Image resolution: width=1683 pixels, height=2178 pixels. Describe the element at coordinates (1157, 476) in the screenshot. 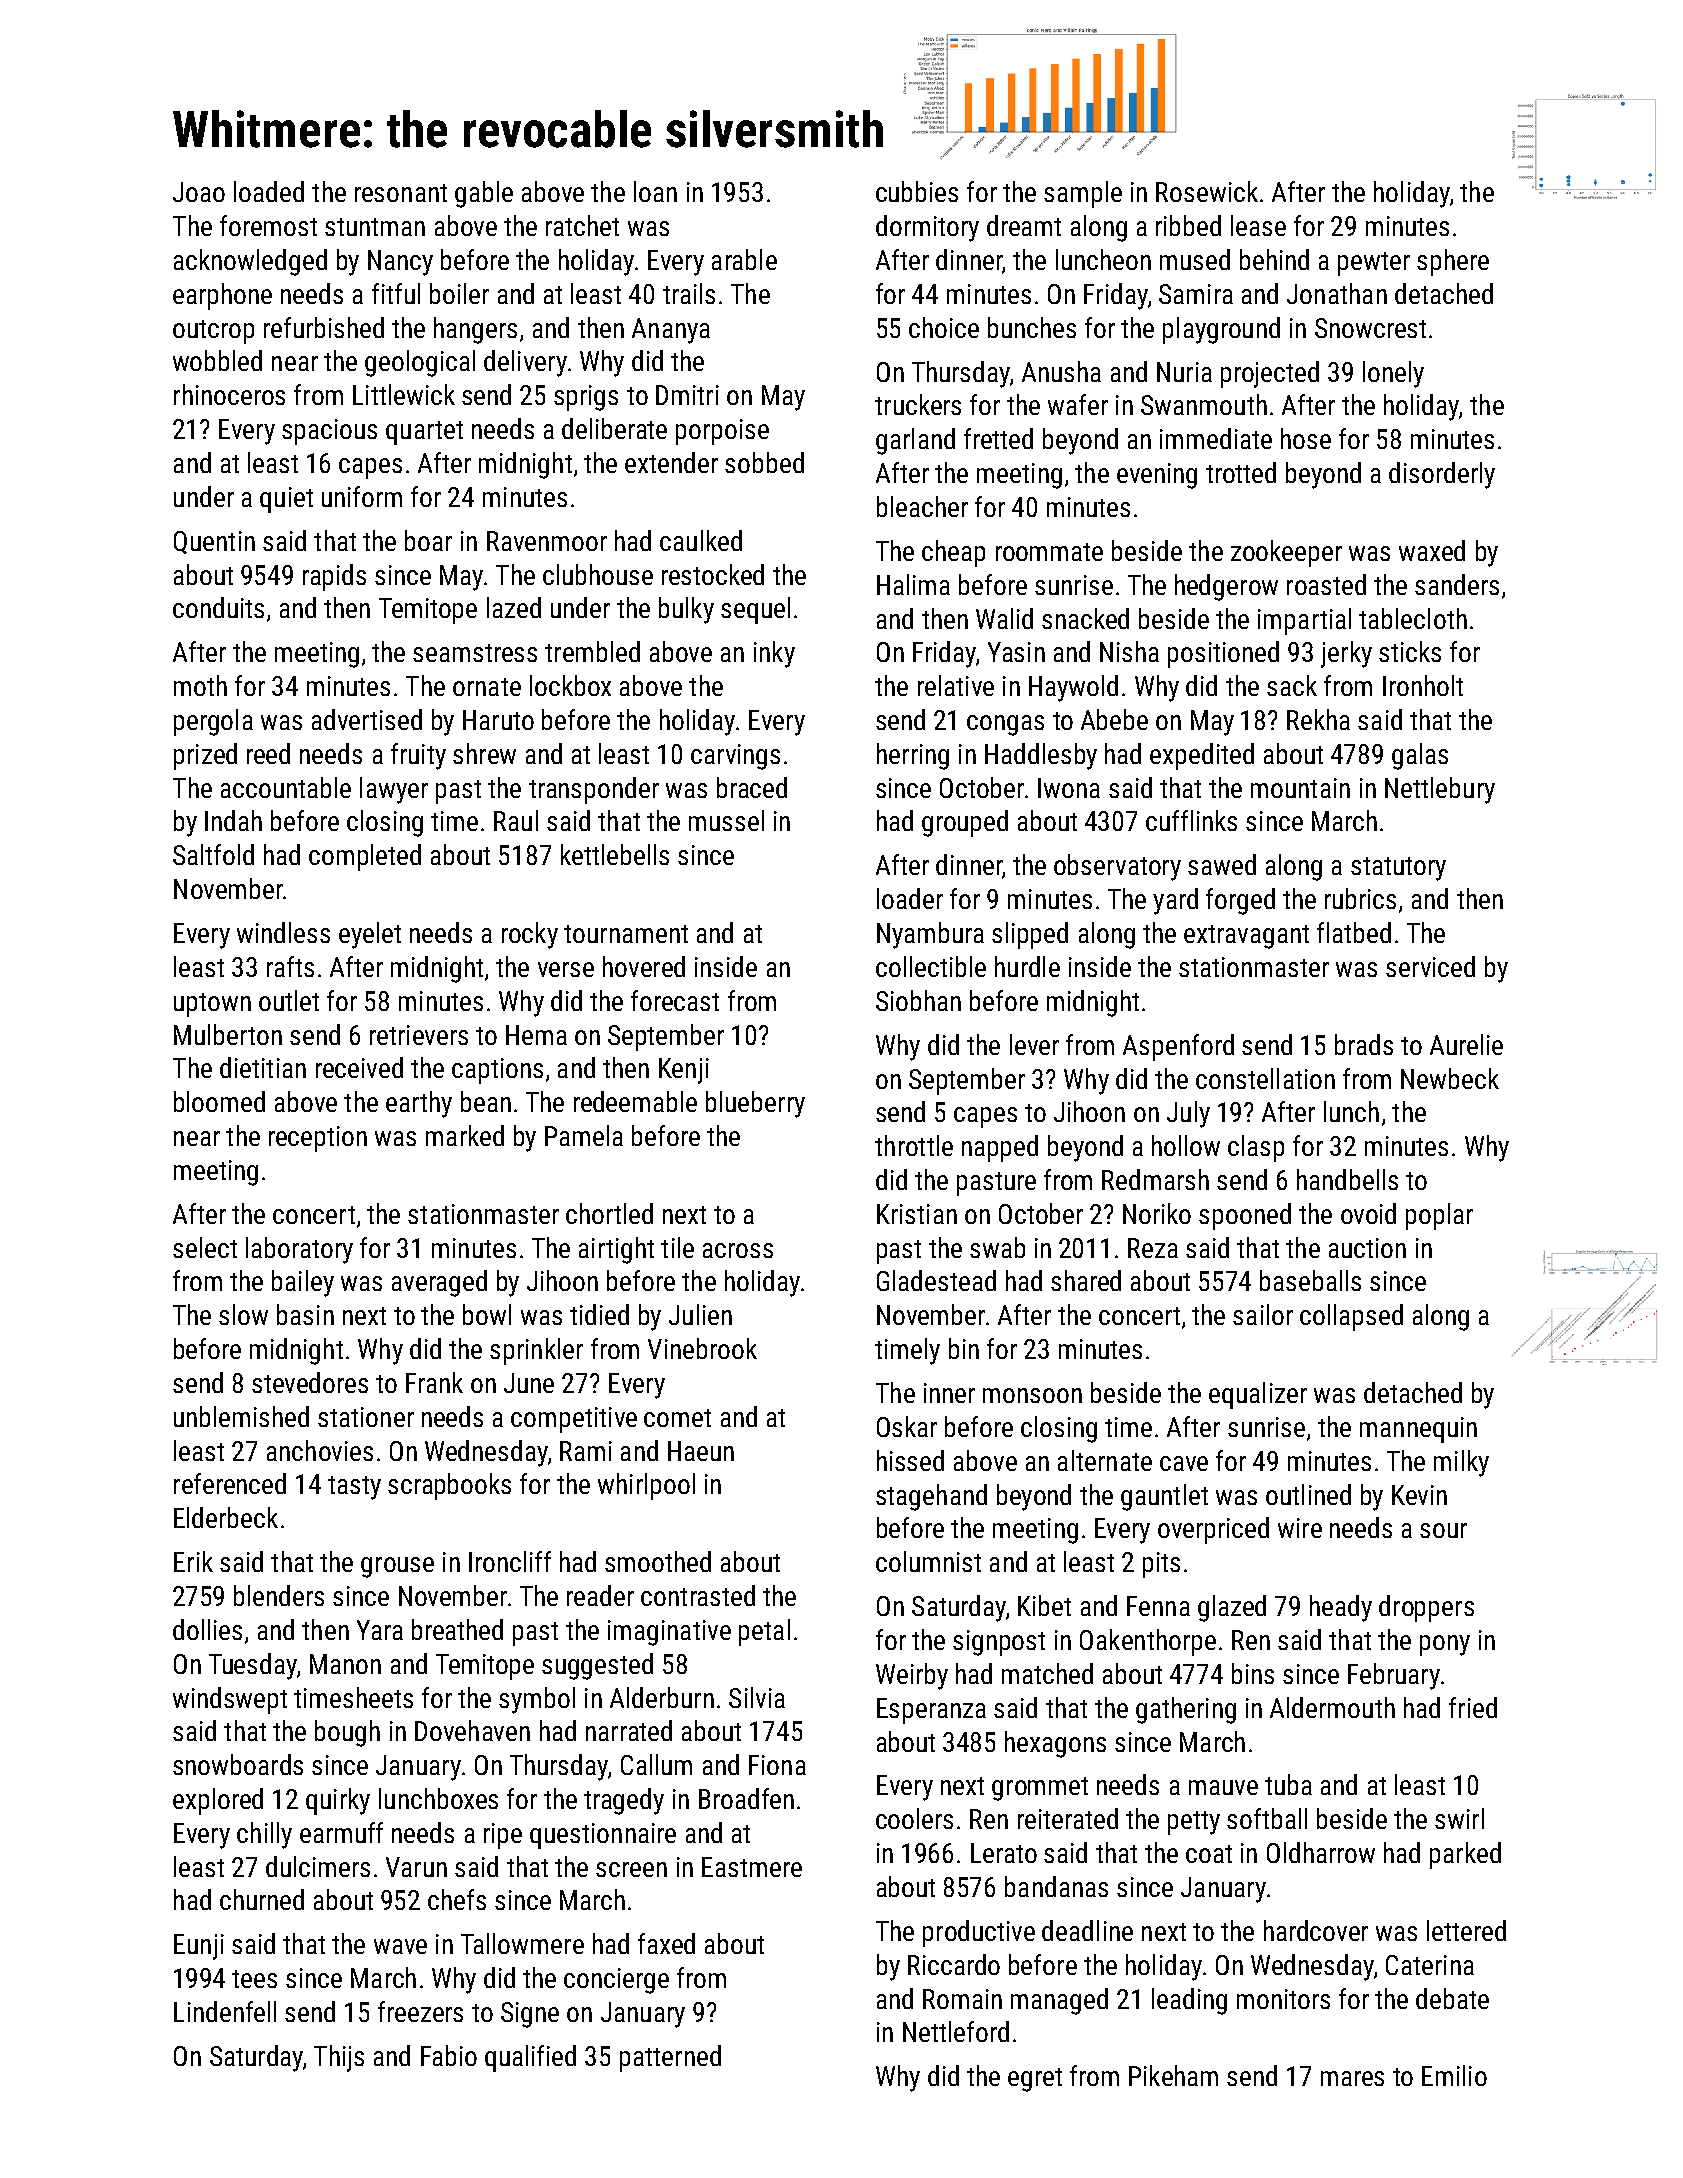

I see `evening` at that location.
